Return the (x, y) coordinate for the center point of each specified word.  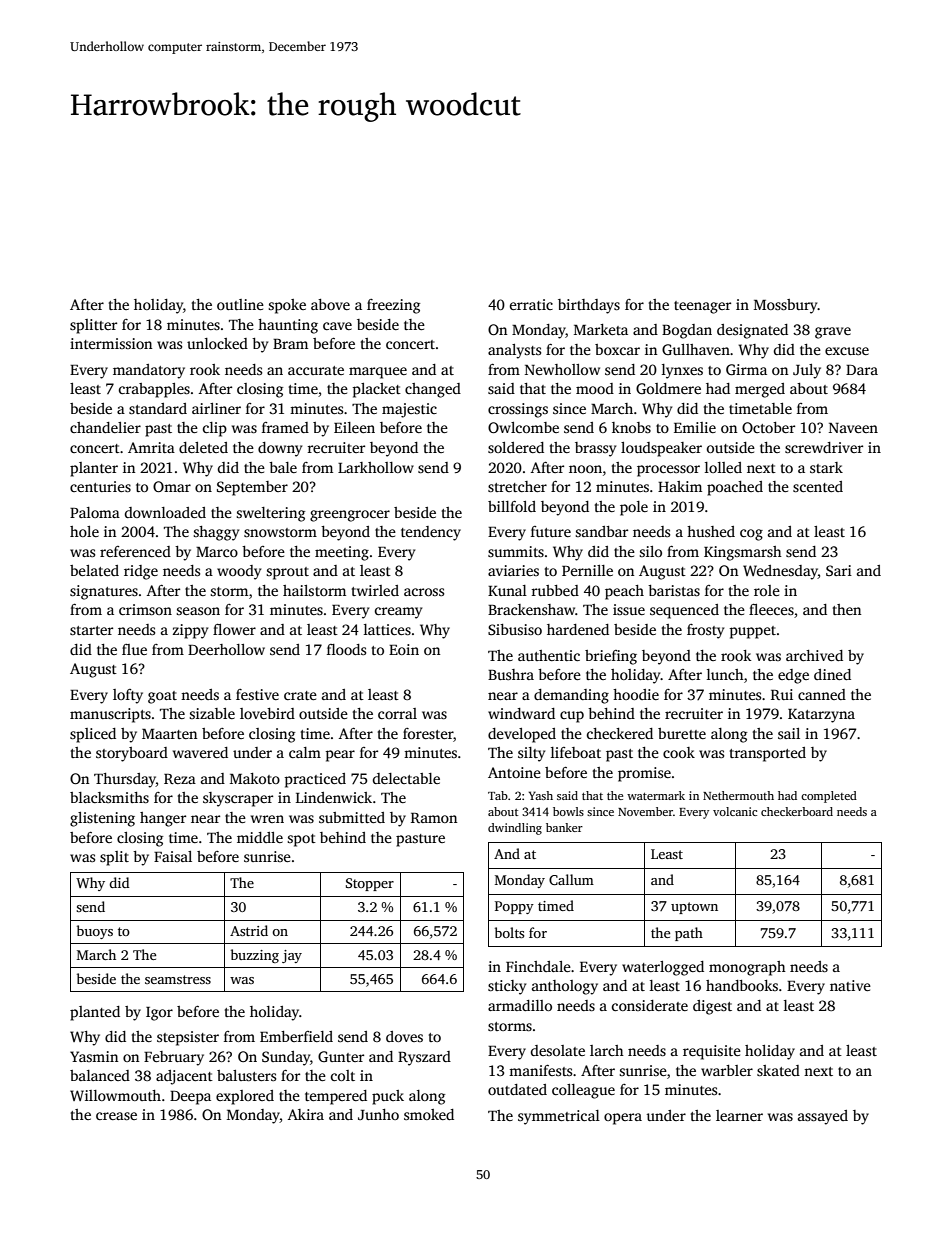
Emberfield (296, 1036)
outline (240, 304)
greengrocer (350, 516)
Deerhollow (226, 649)
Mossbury (786, 306)
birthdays (589, 306)
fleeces (771, 609)
